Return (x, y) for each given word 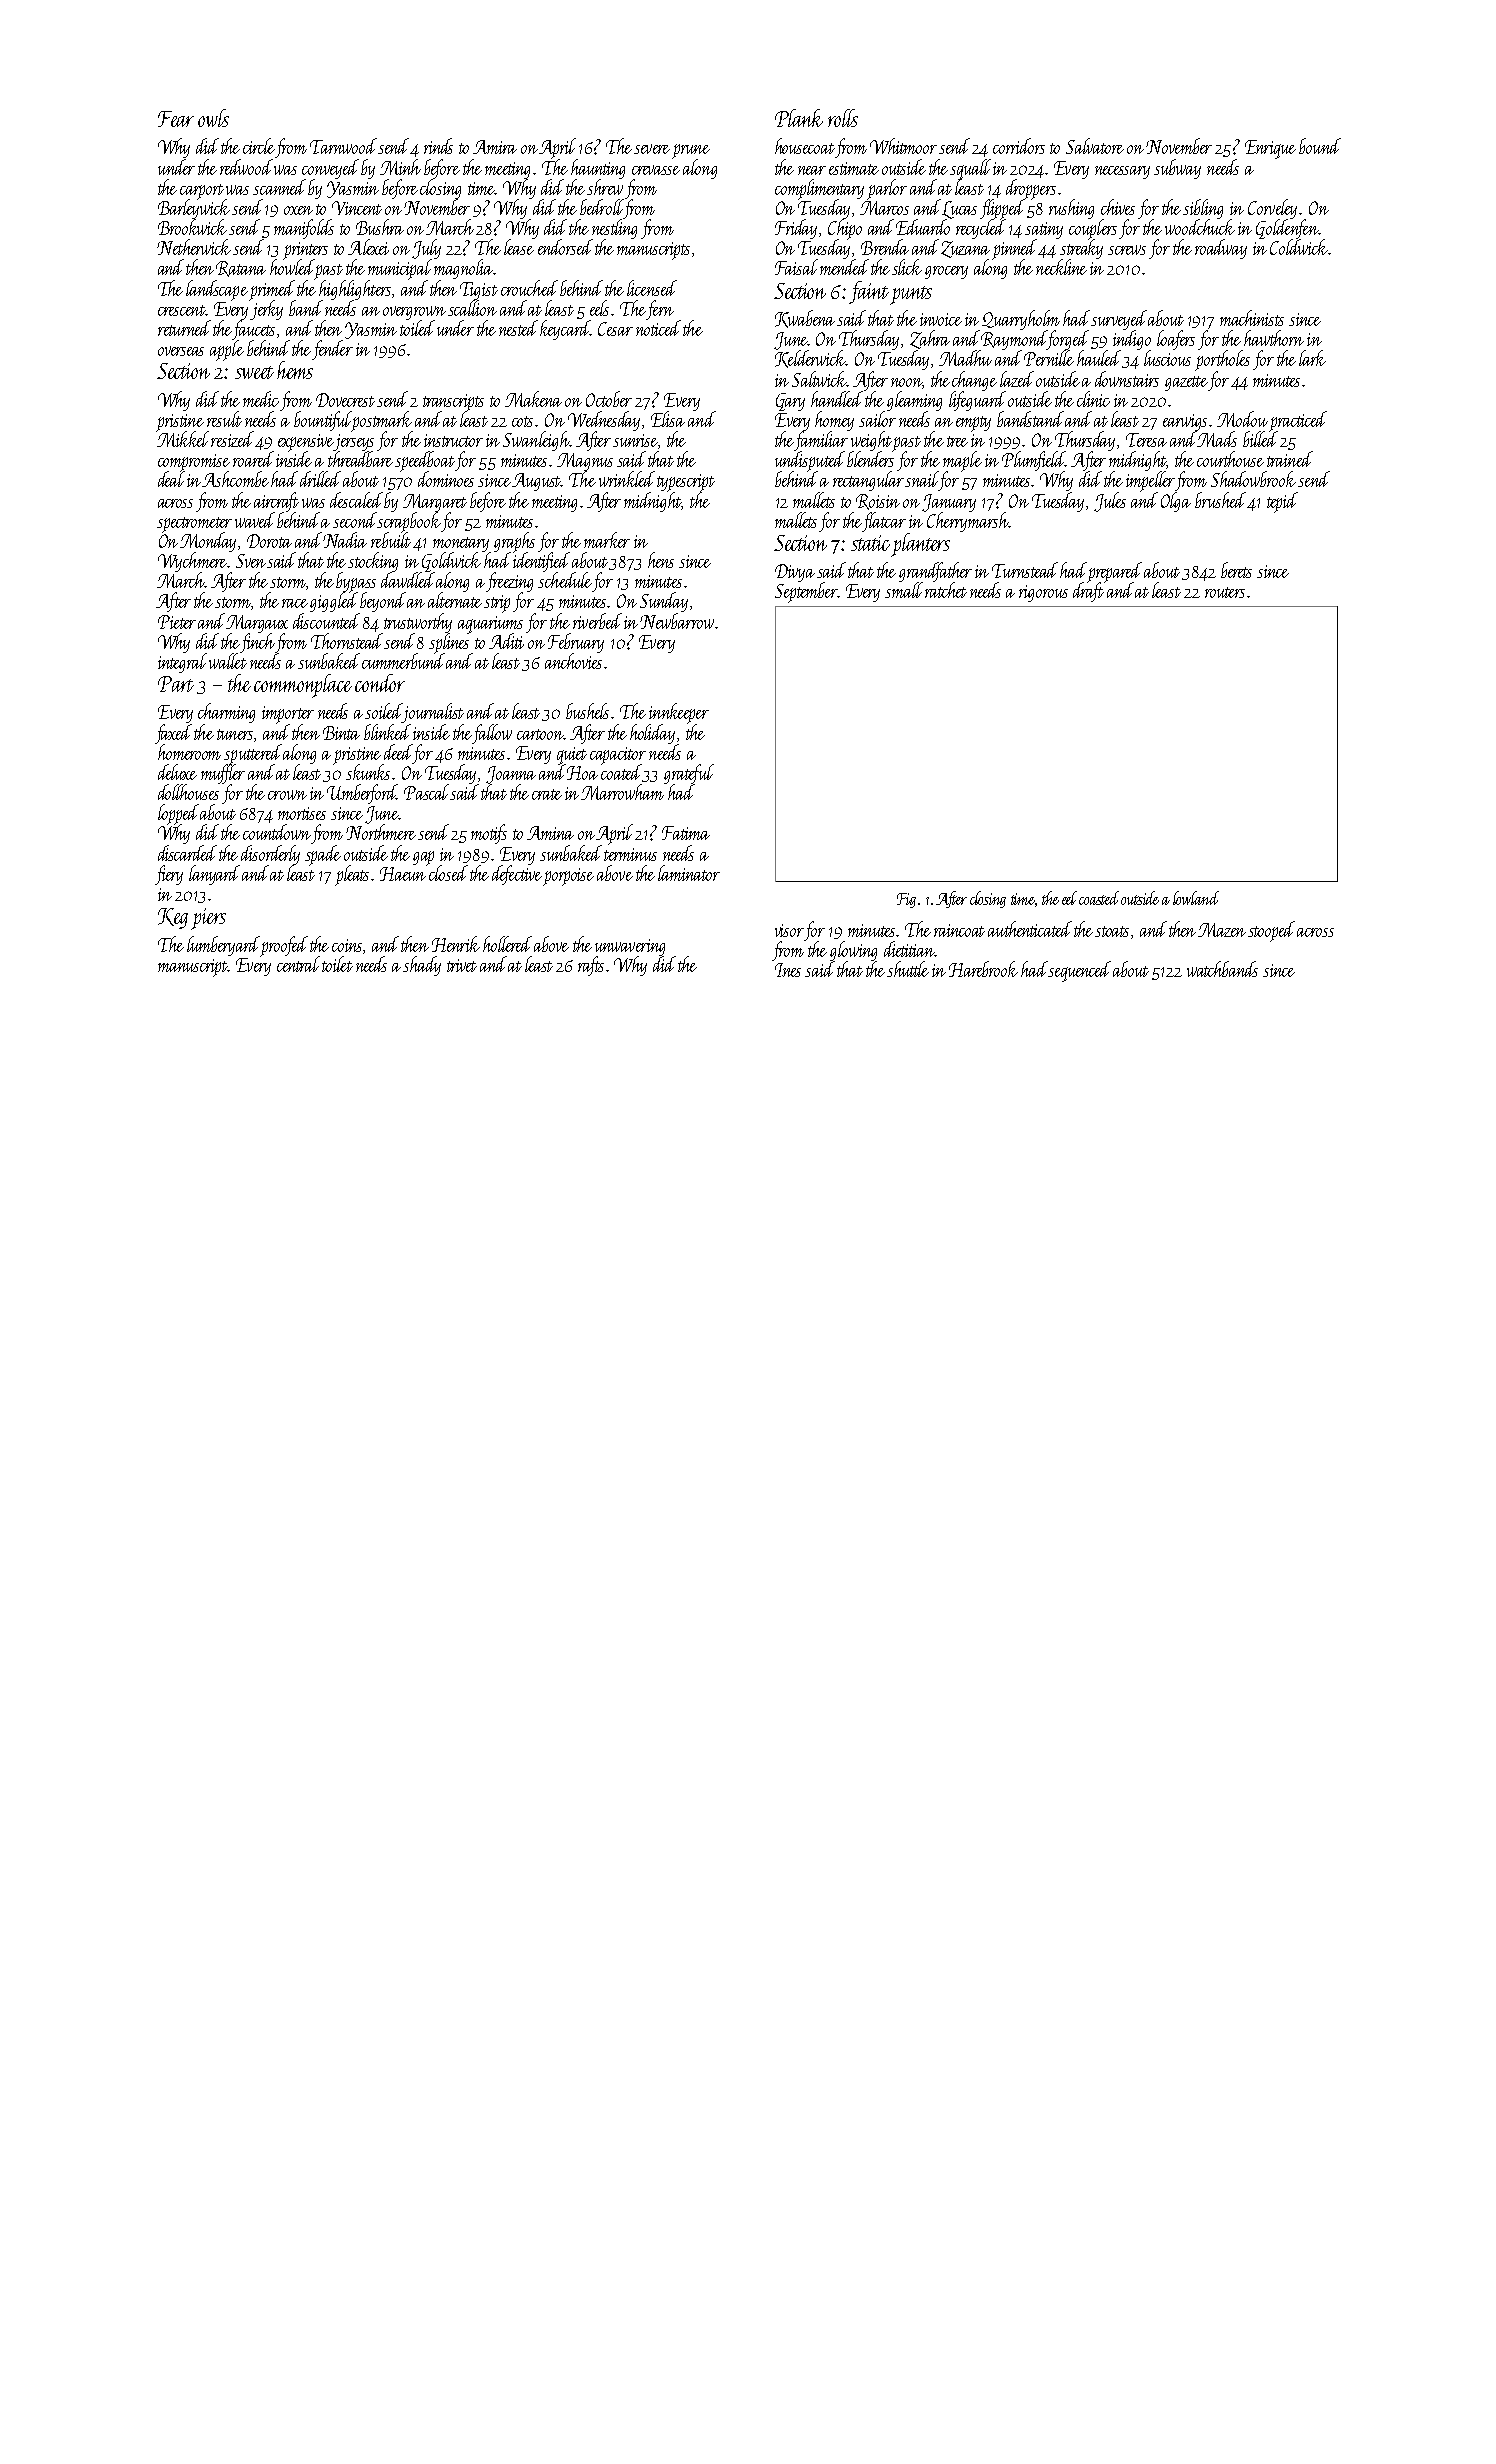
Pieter (177, 622)
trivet (462, 965)
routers (1225, 592)
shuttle (908, 969)
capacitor (618, 755)
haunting (598, 169)
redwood (246, 167)
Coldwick (1299, 247)
